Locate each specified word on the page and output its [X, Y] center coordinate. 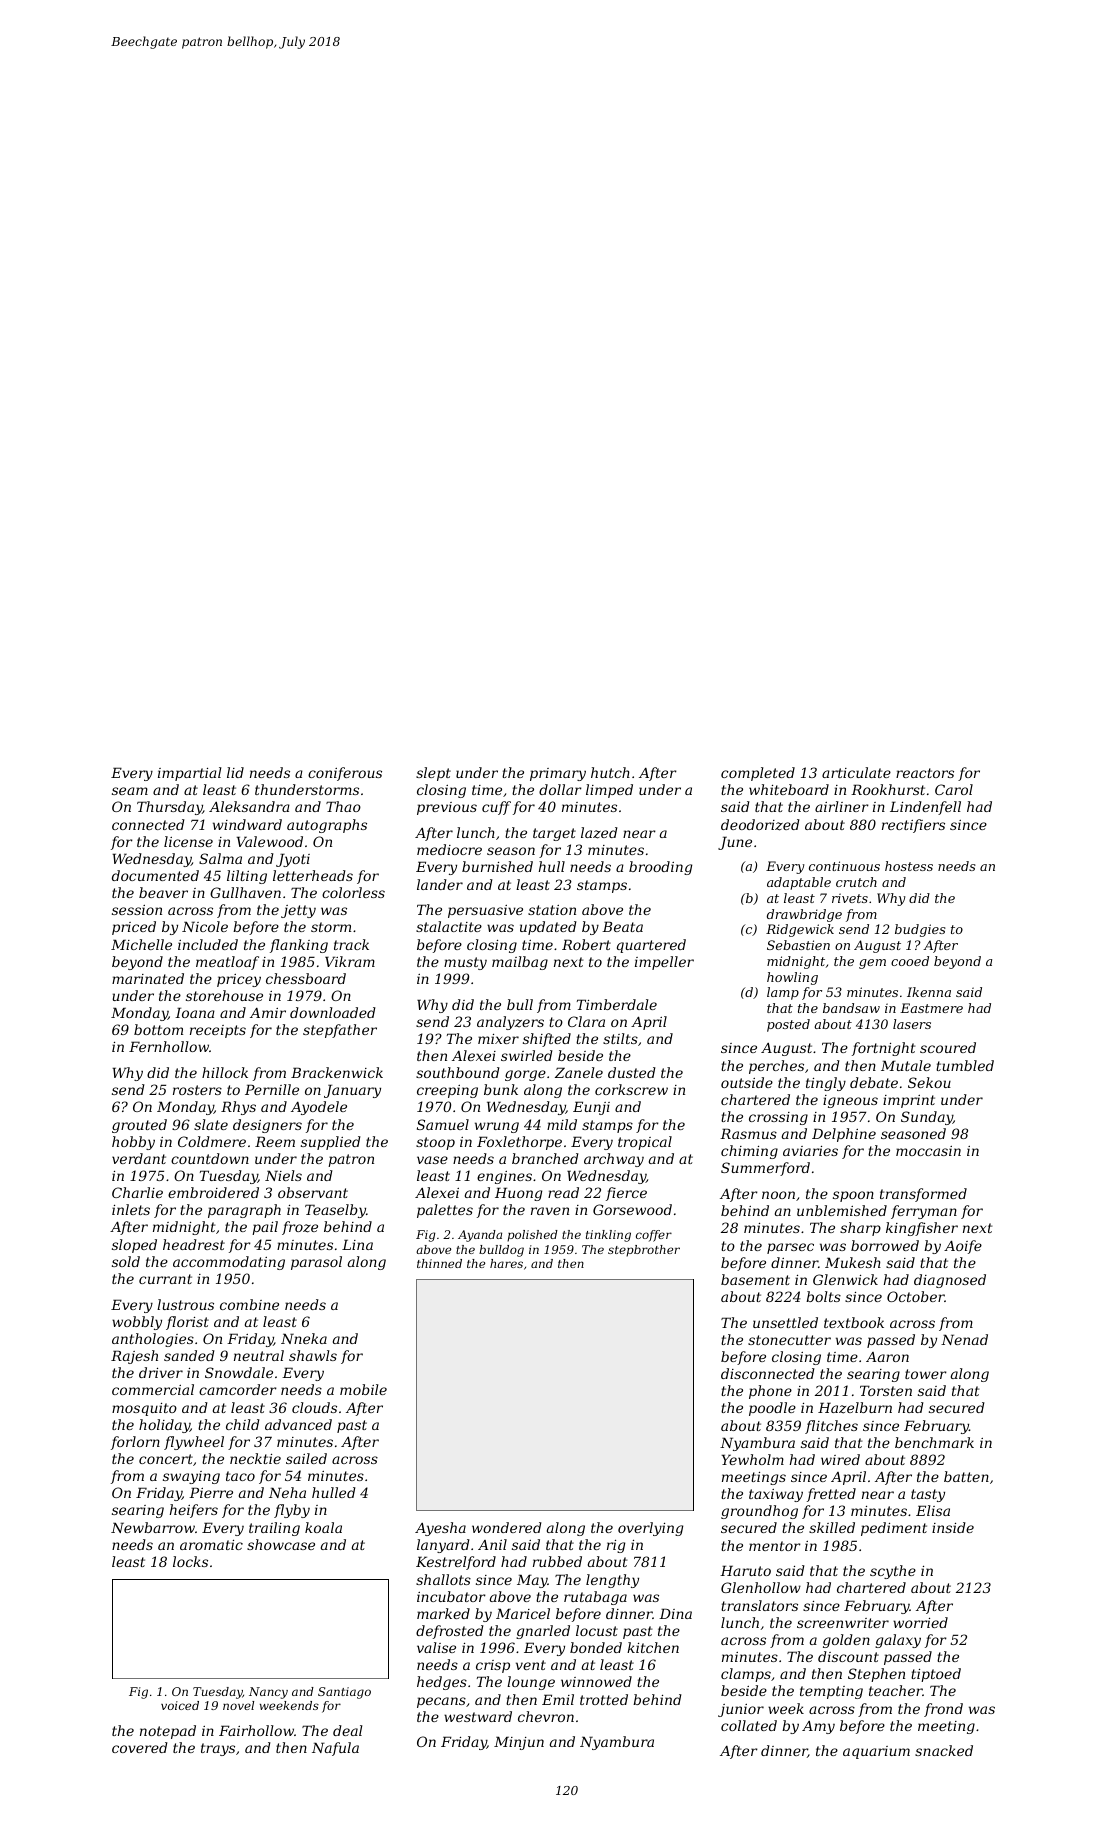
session [137, 910]
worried [920, 1622]
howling [792, 978]
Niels [283, 1175]
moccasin [928, 1151]
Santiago [344, 1693]
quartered [651, 946]
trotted [604, 1699]
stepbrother [644, 1251]
